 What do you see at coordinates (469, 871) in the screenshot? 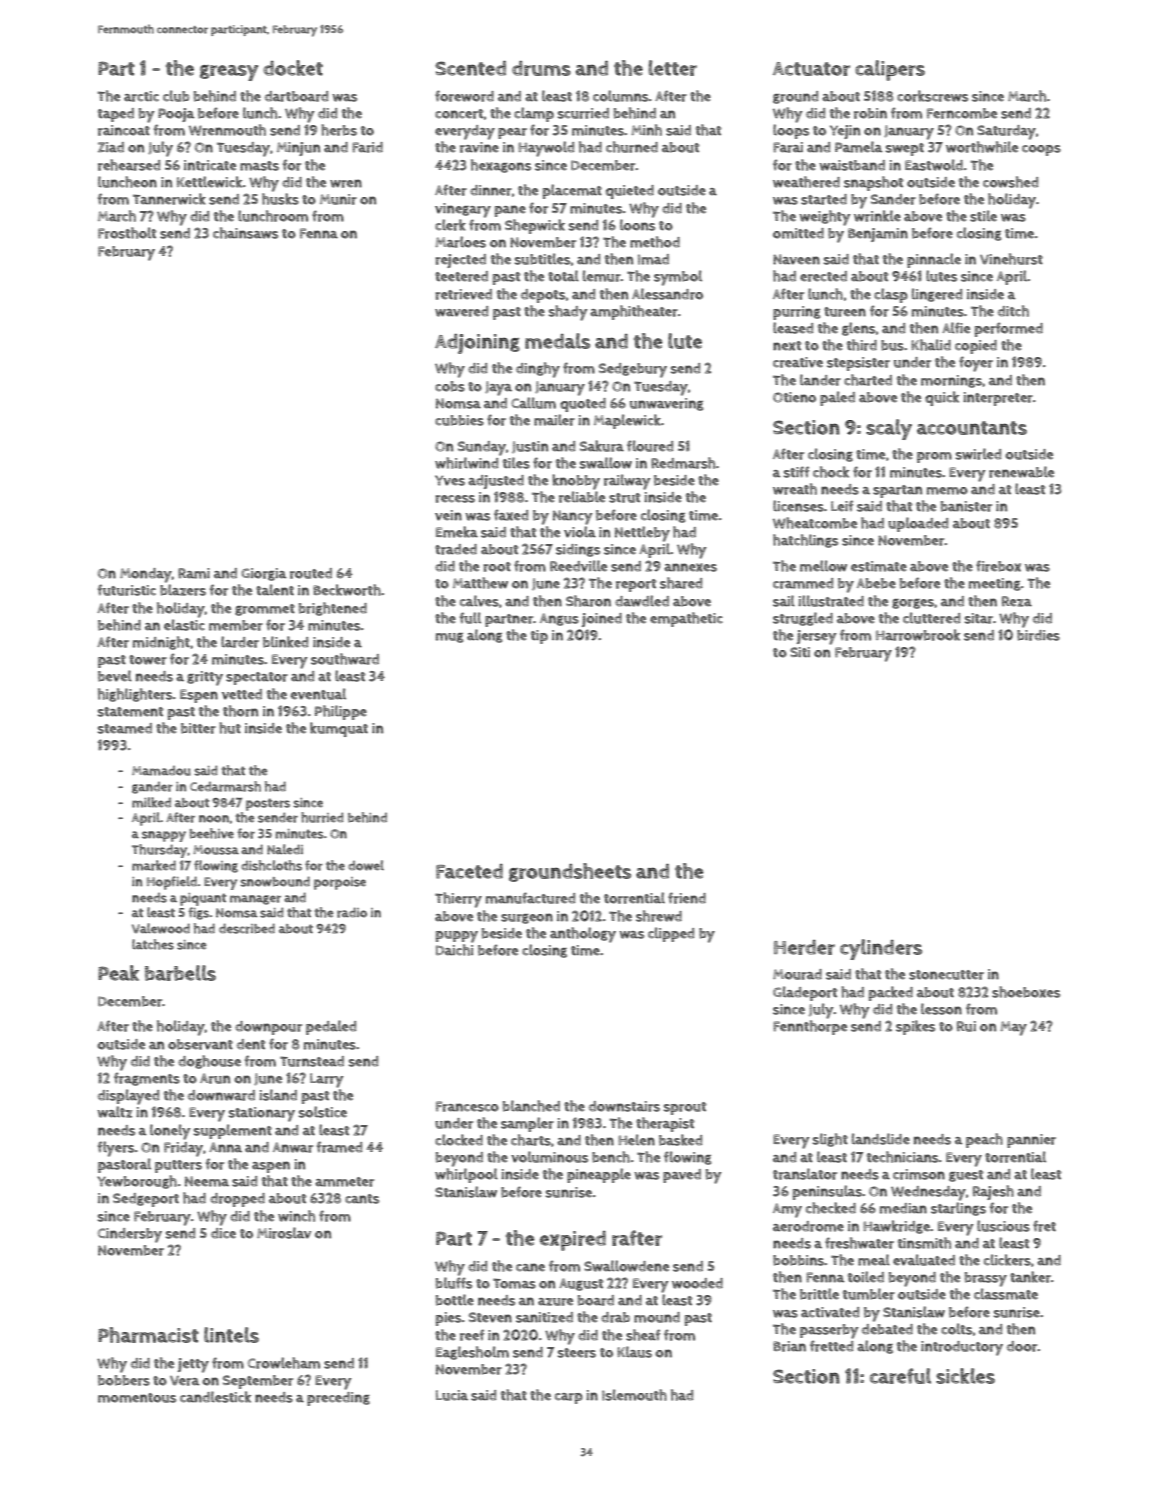
I see `Faceted` at bounding box center [469, 871].
